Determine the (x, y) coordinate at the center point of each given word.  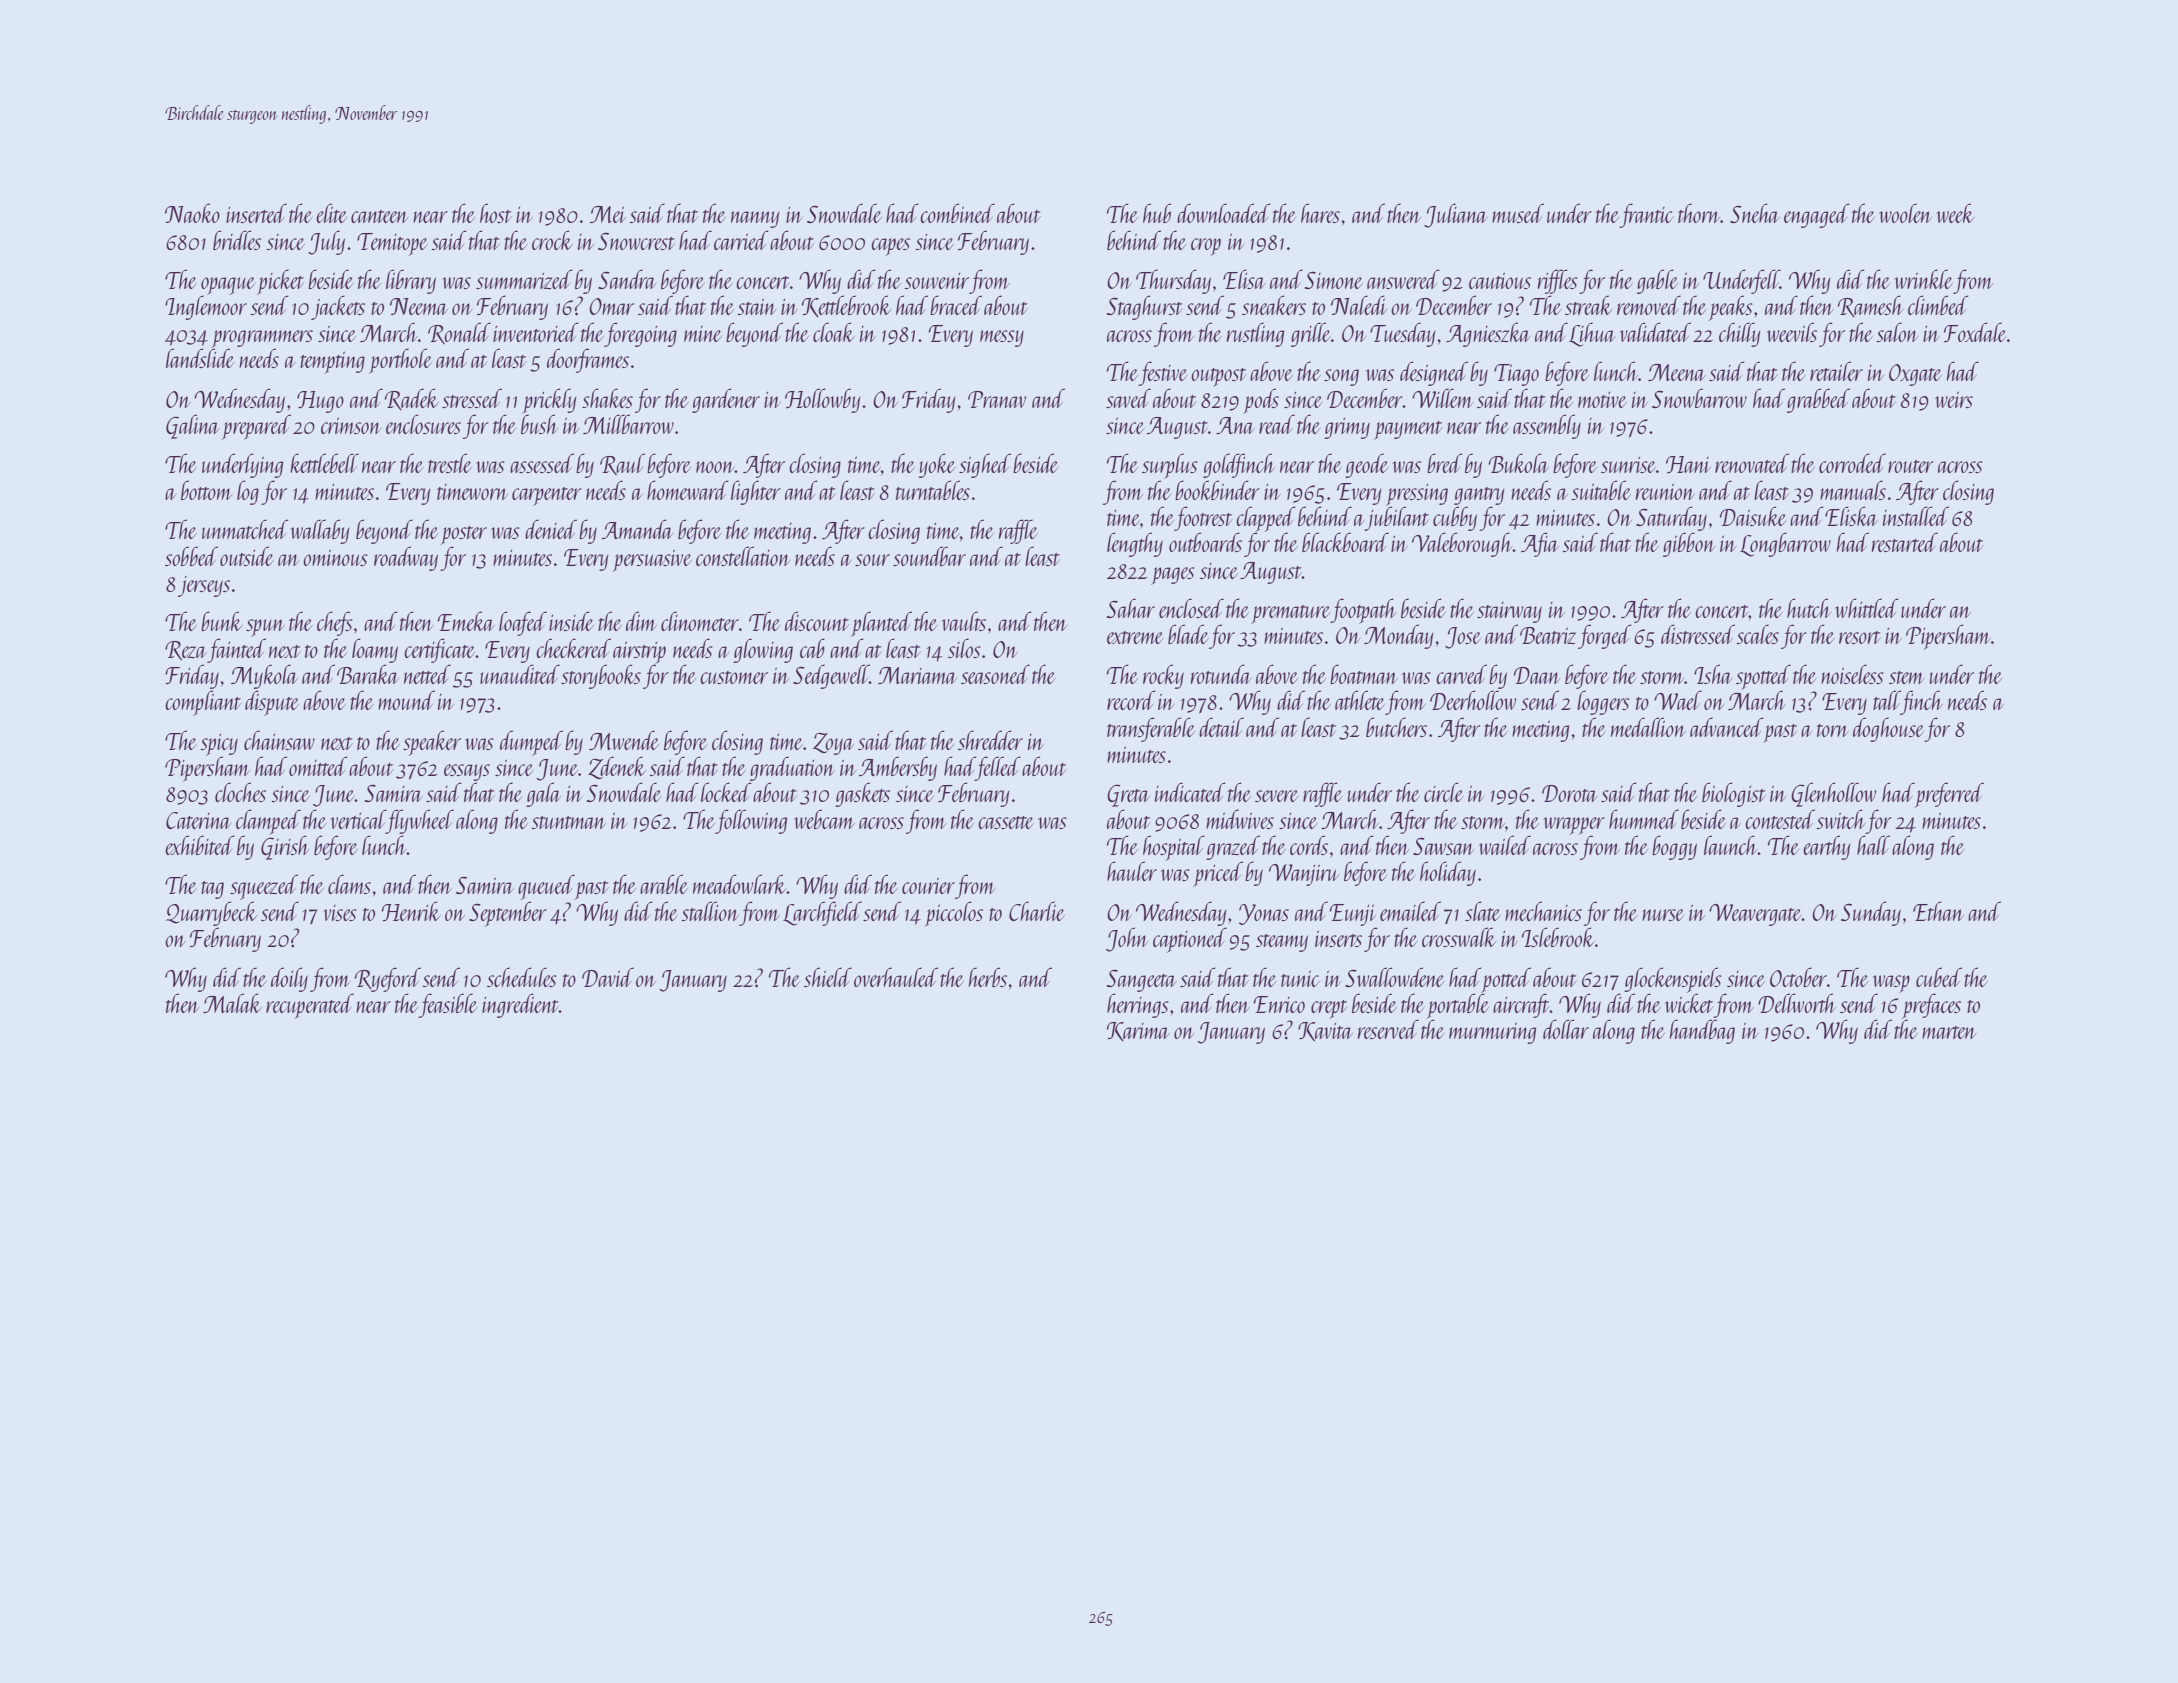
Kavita (1325, 1032)
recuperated (310, 1006)
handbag (1702, 1031)
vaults (964, 621)
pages (1173, 576)
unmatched (245, 529)
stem (1906, 677)
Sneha (1755, 213)
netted (427, 674)
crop (1206, 247)
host (496, 213)
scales (1757, 634)
